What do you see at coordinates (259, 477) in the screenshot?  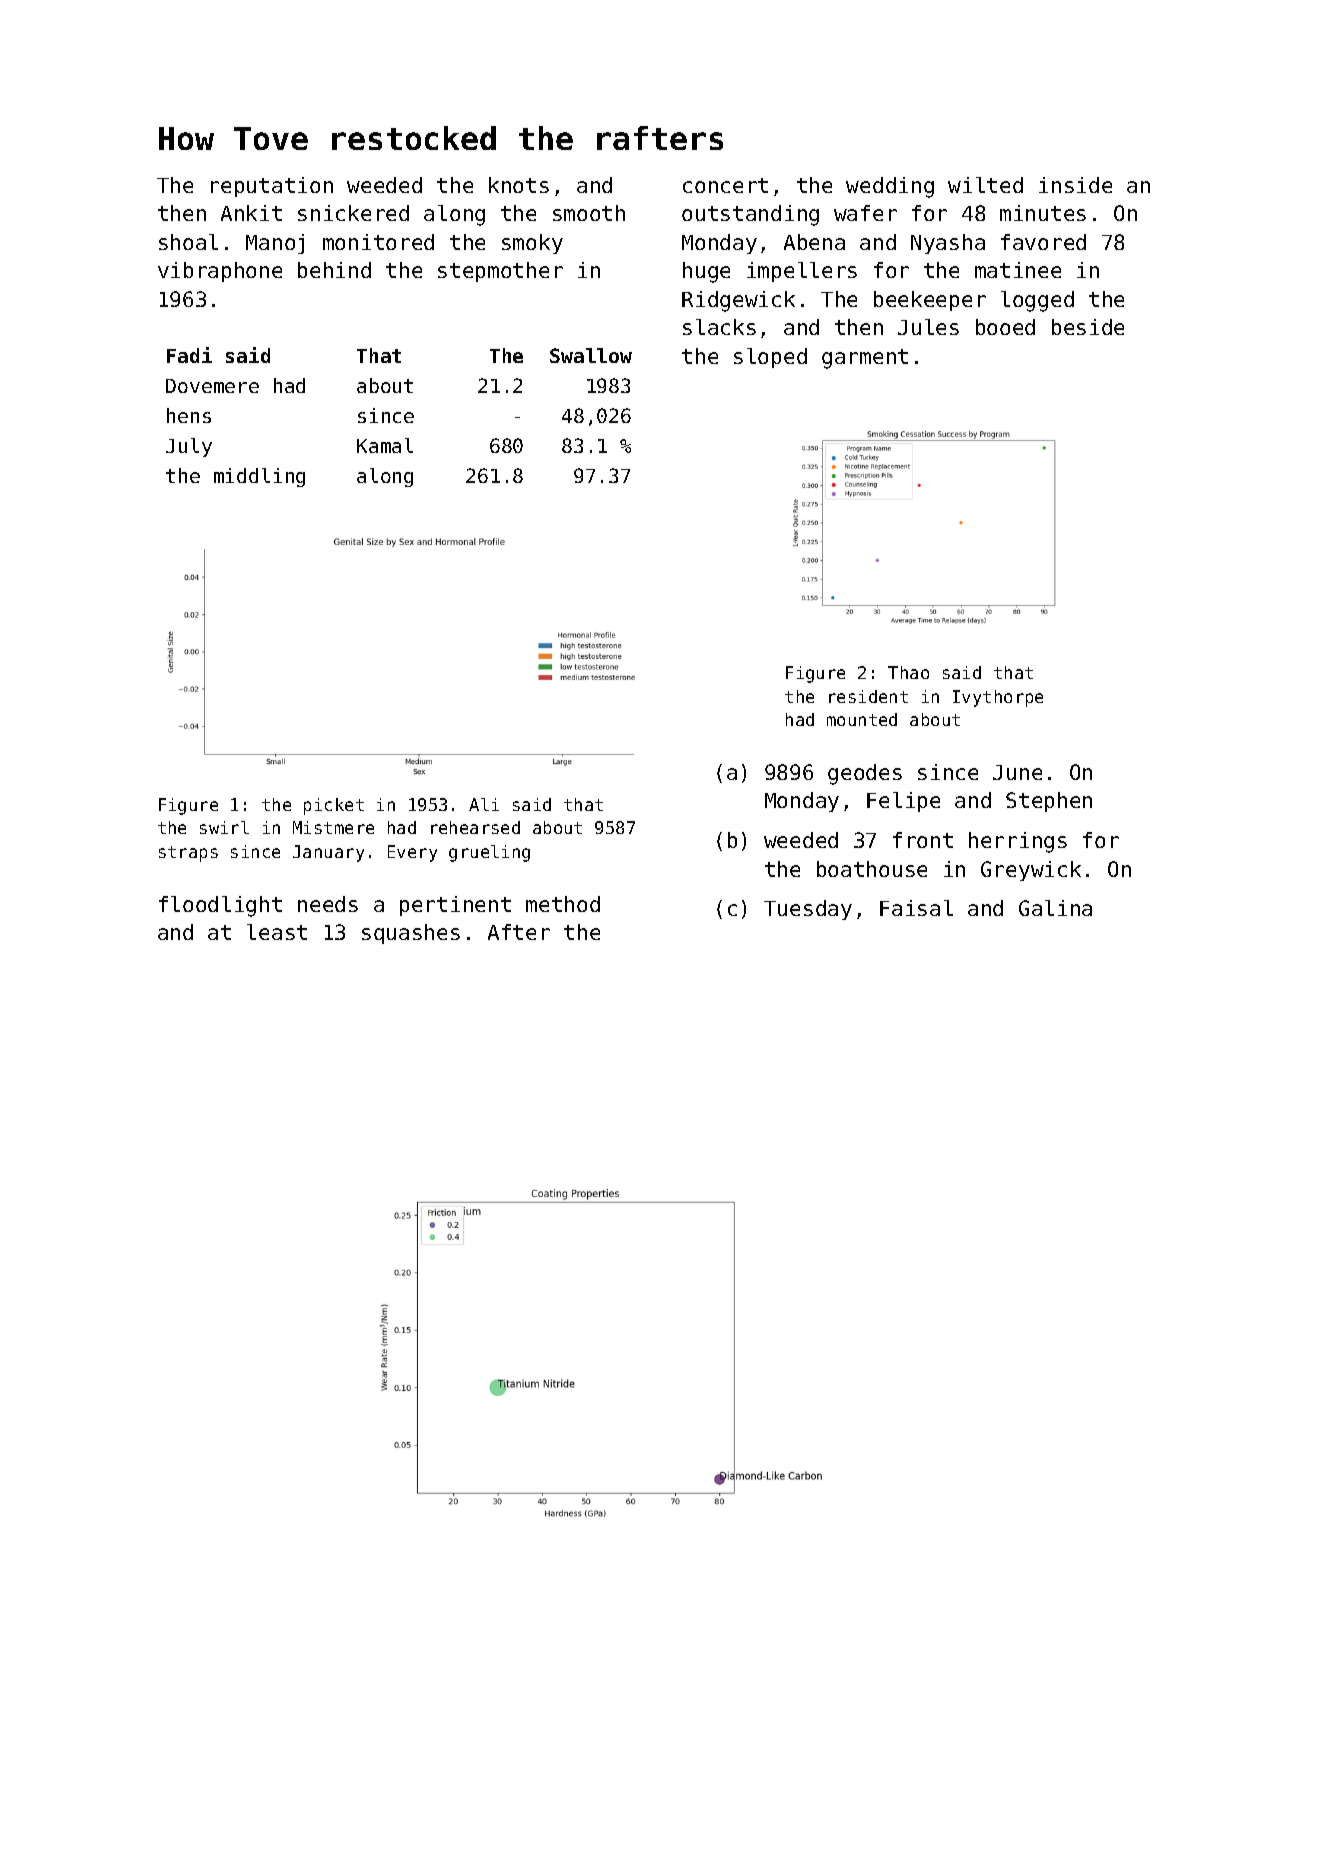 I see `middling` at bounding box center [259, 477].
